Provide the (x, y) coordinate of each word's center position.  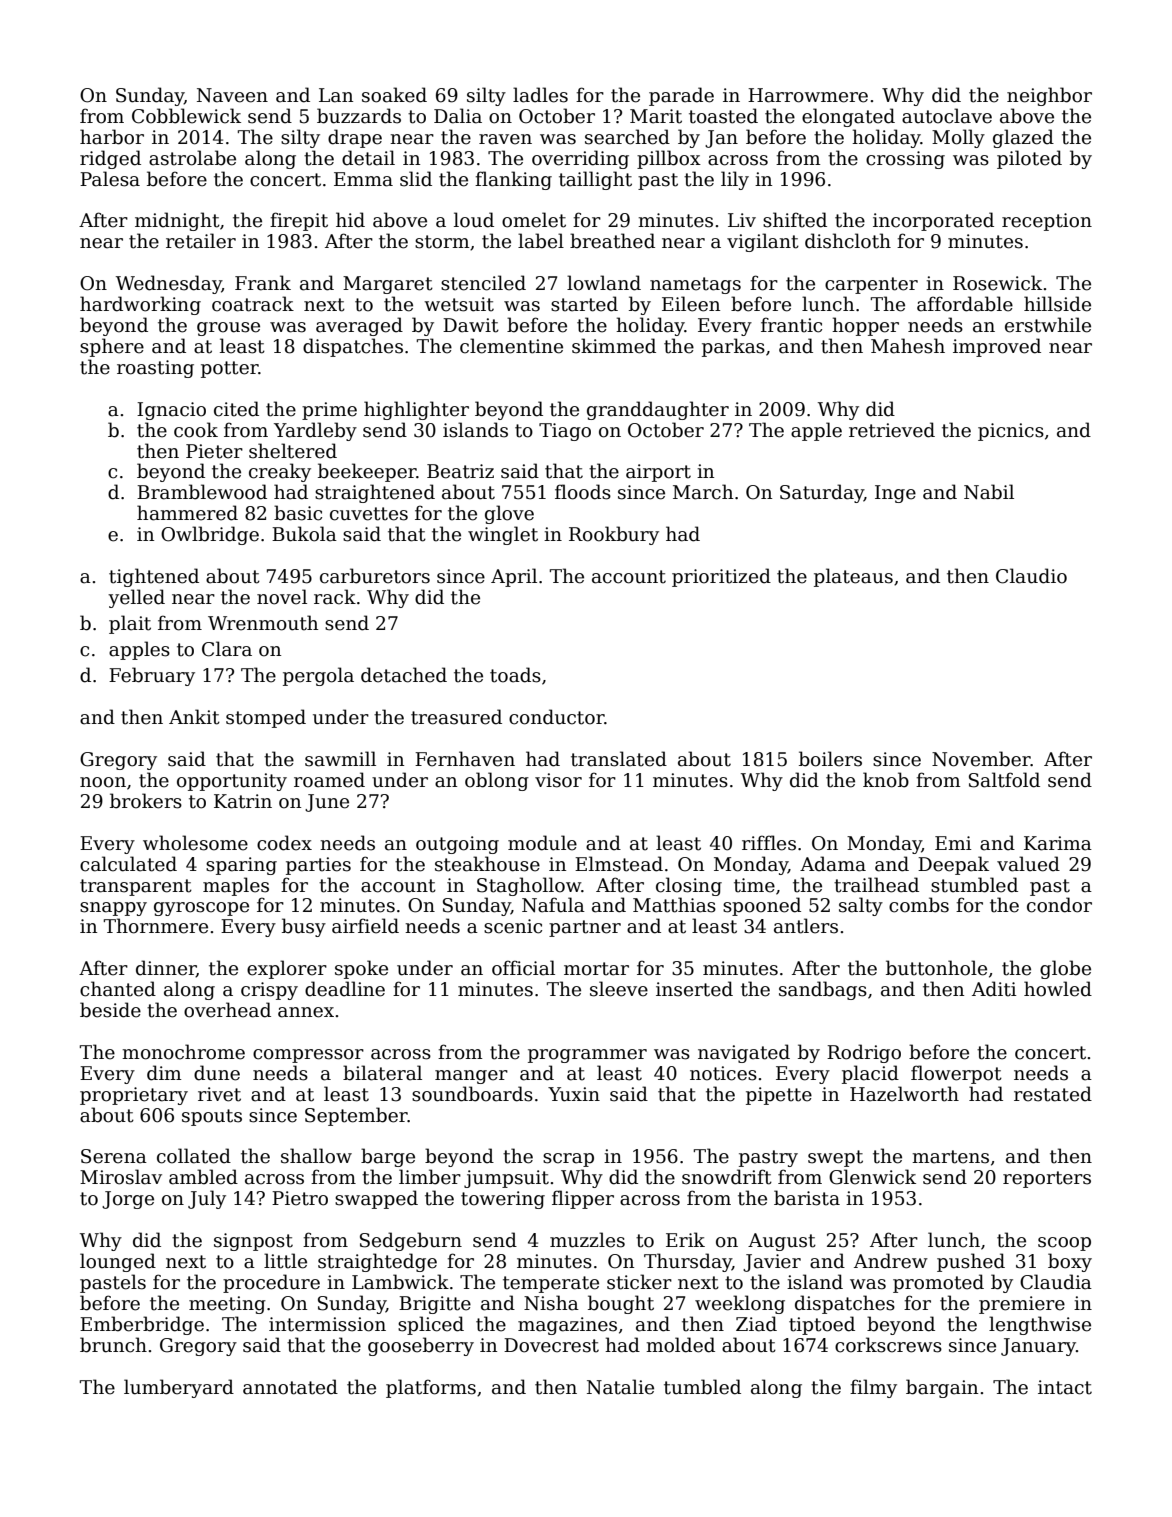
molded (680, 1345)
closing (689, 886)
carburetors (375, 576)
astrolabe (192, 158)
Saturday (822, 493)
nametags (695, 285)
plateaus (853, 577)
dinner (166, 968)
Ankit (194, 717)
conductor (556, 717)
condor (1059, 905)
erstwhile (1048, 325)
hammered (187, 513)
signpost (253, 1242)
